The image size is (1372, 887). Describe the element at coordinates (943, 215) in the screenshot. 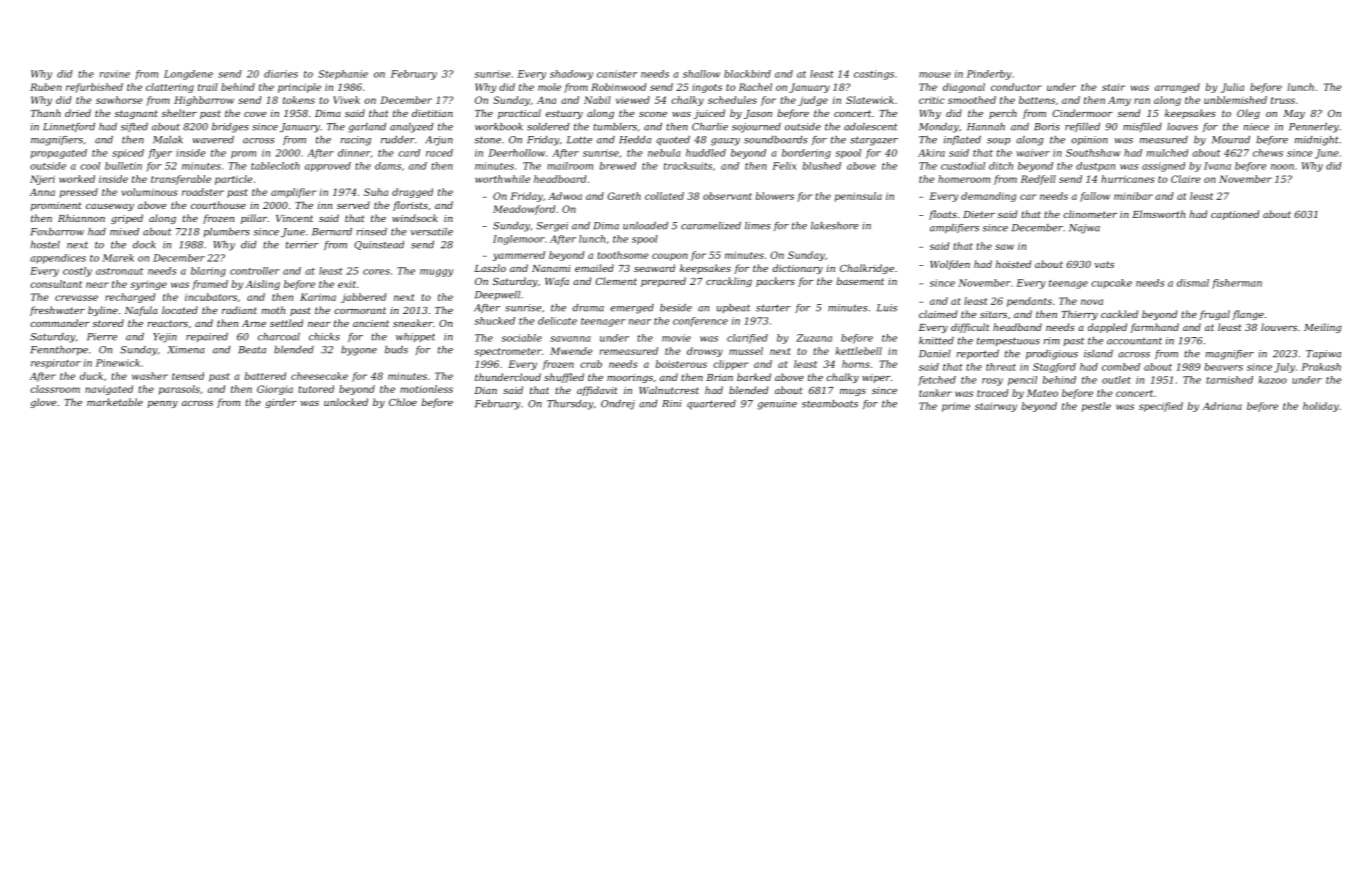

I see `floats` at that location.
